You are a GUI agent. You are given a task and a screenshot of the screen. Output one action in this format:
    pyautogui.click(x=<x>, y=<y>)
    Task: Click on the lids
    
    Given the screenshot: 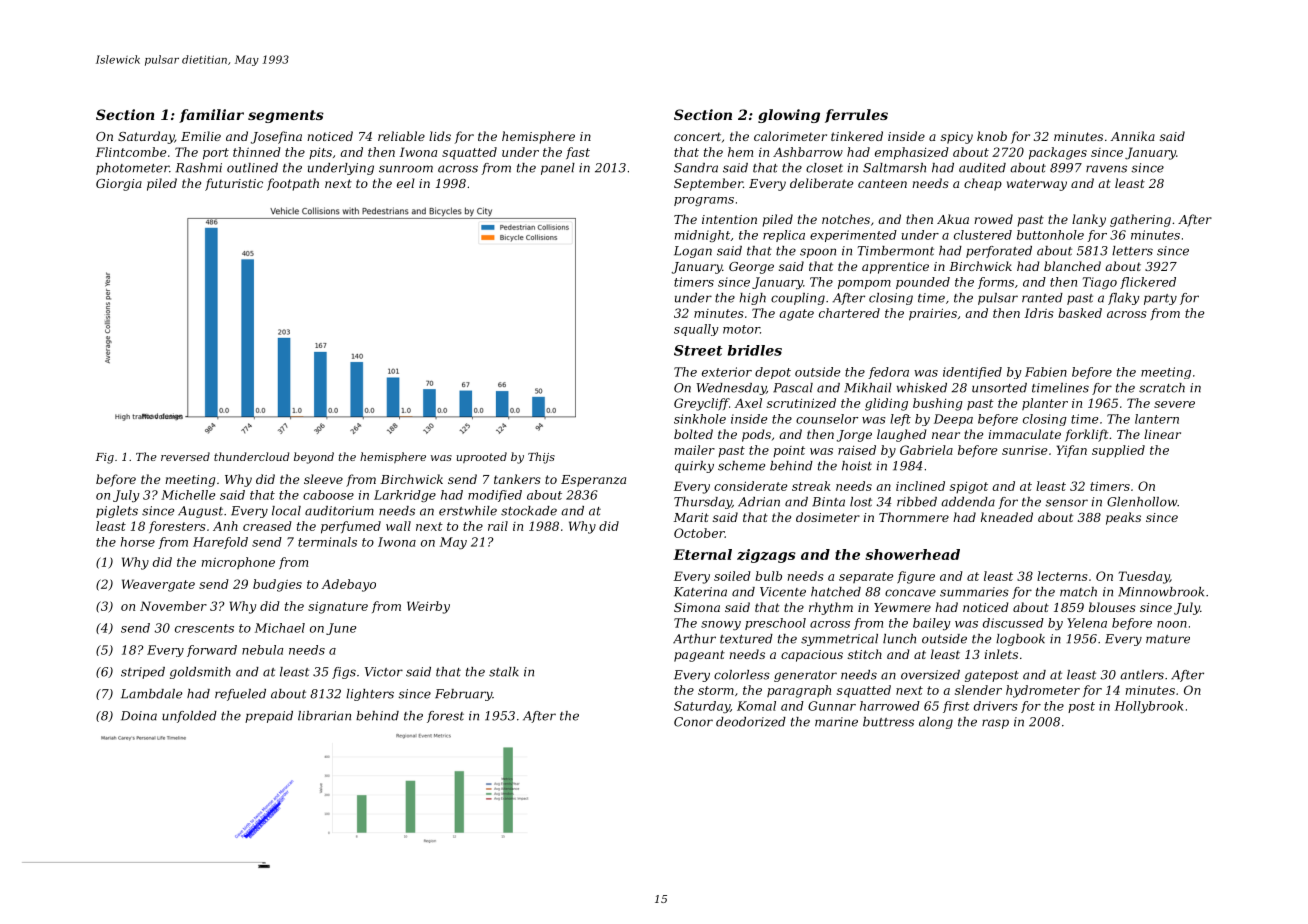 What is the action you would take?
    pyautogui.click(x=440, y=136)
